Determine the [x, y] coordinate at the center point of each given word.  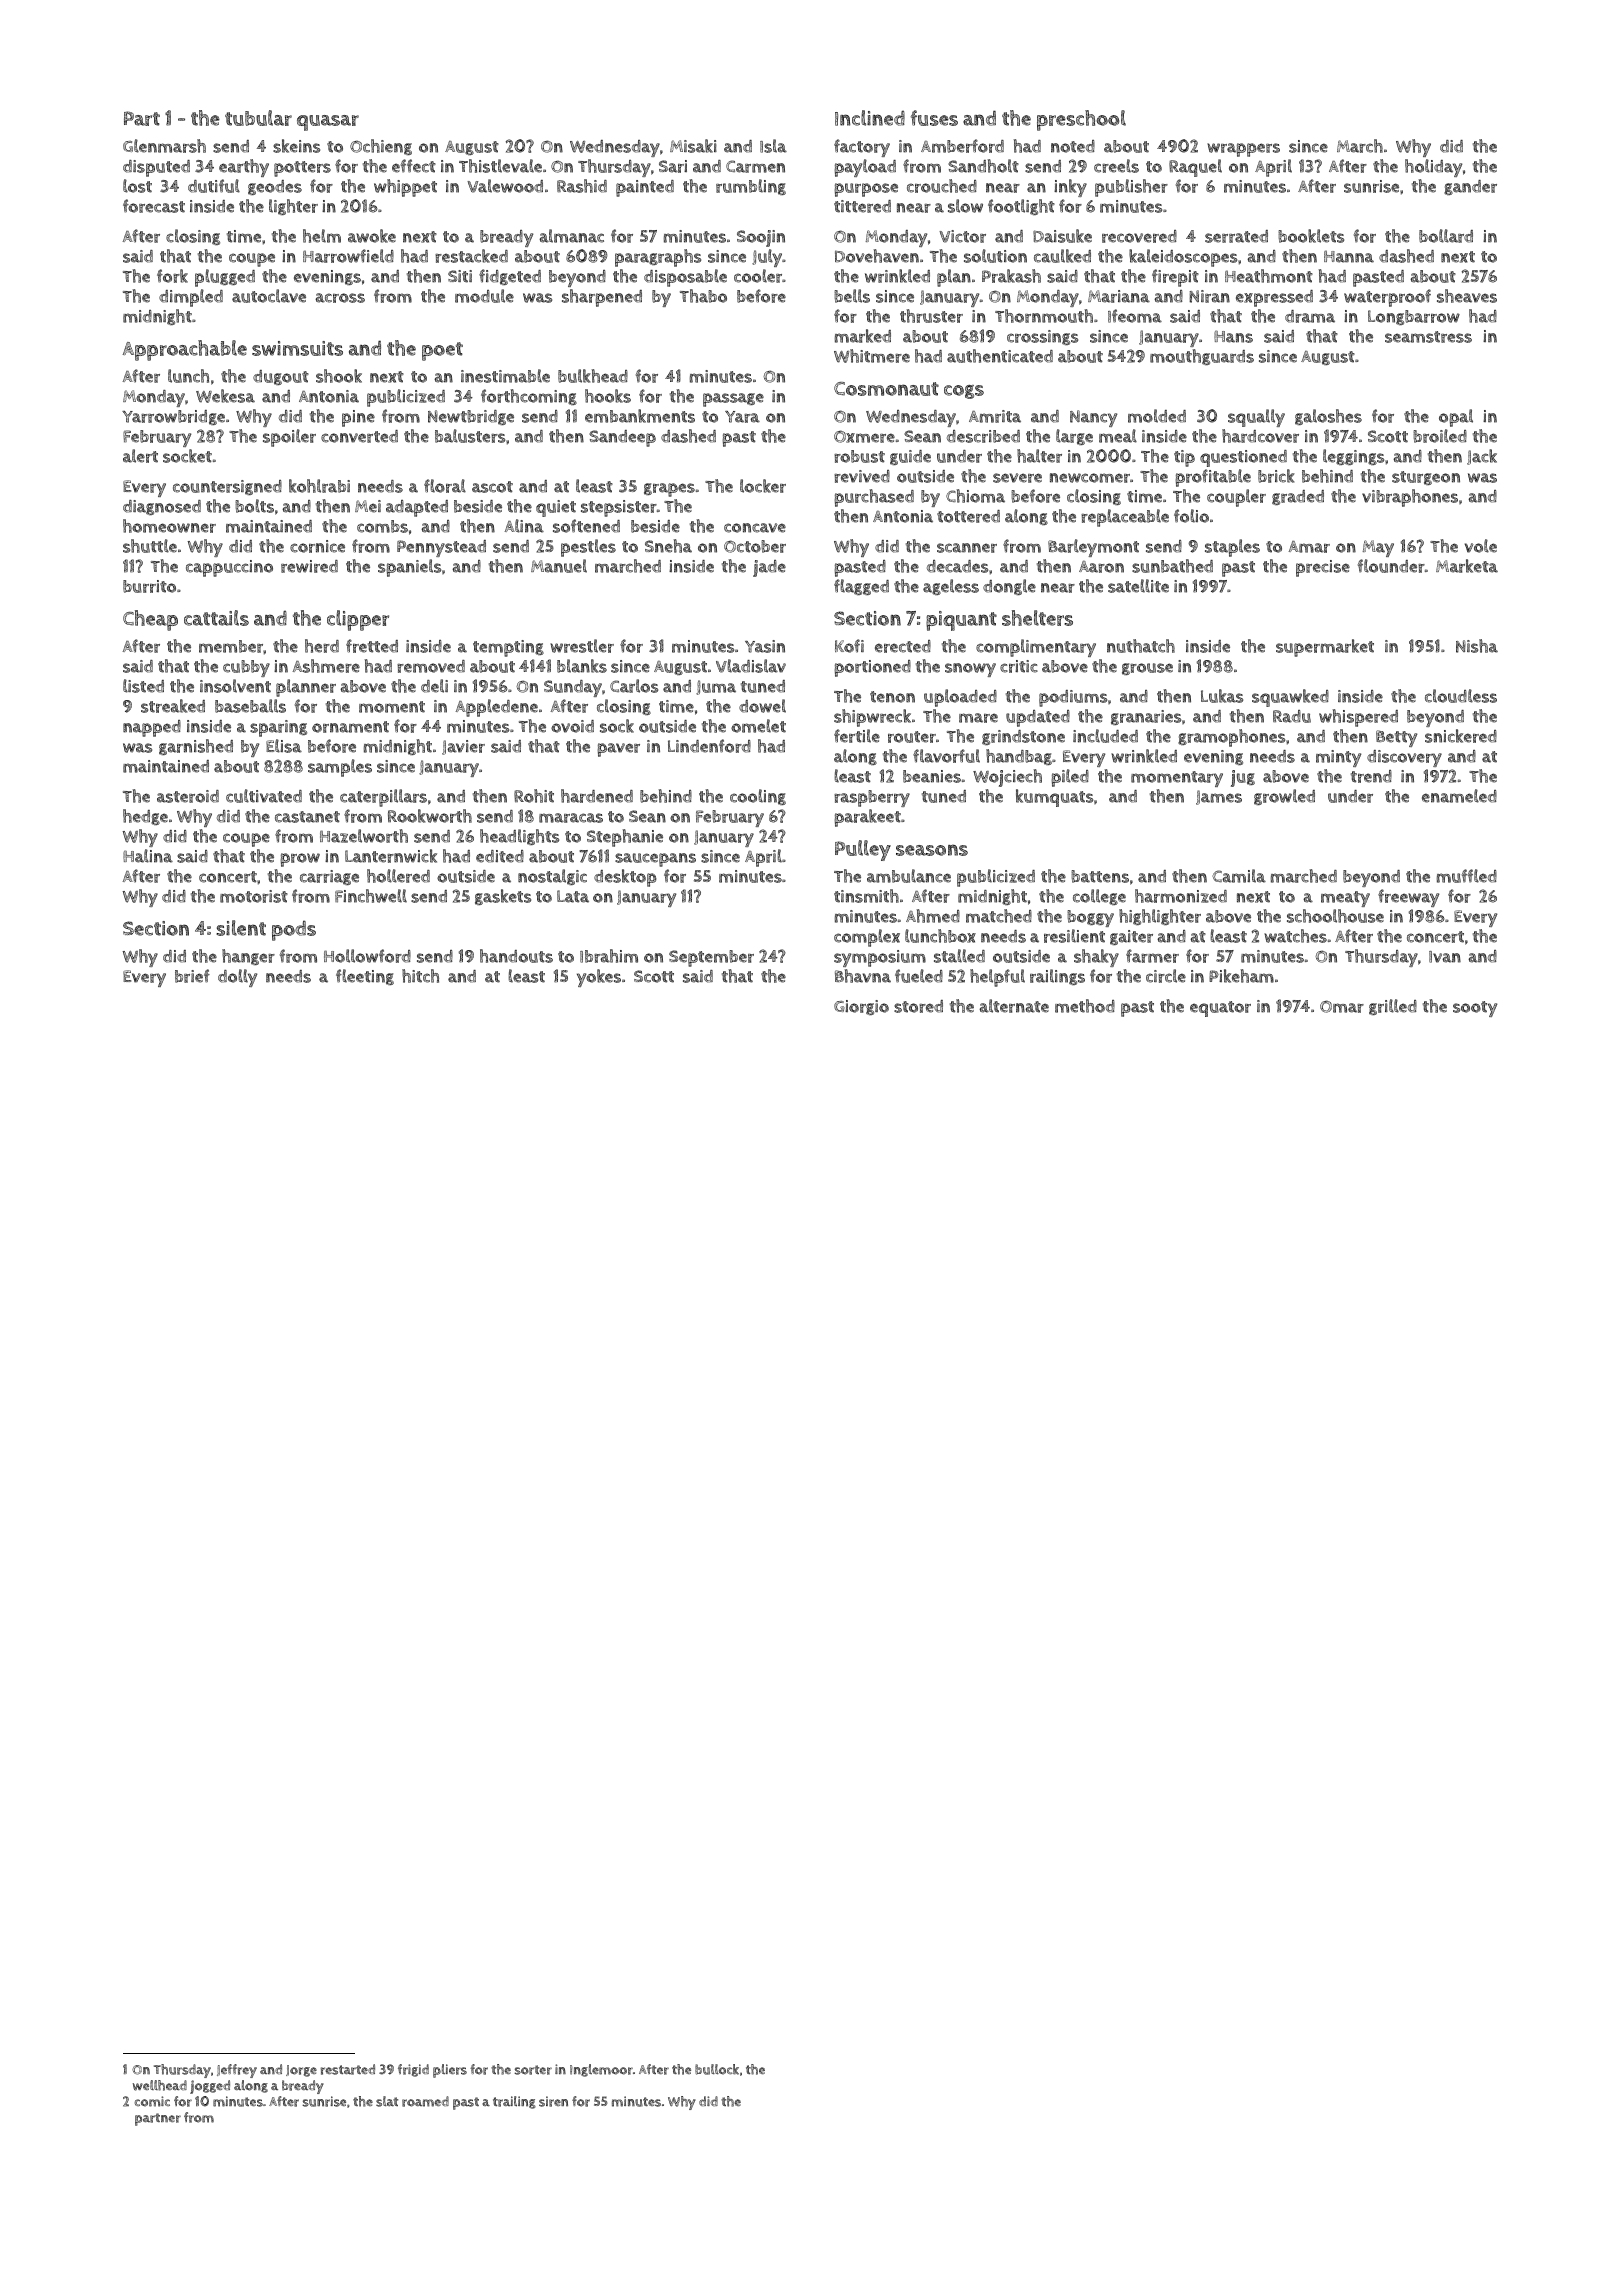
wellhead [160, 2085]
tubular [258, 118]
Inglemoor [601, 2070]
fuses [934, 118]
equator [1220, 1009]
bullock [717, 2069]
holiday [1433, 168]
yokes [599, 978]
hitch [420, 976]
